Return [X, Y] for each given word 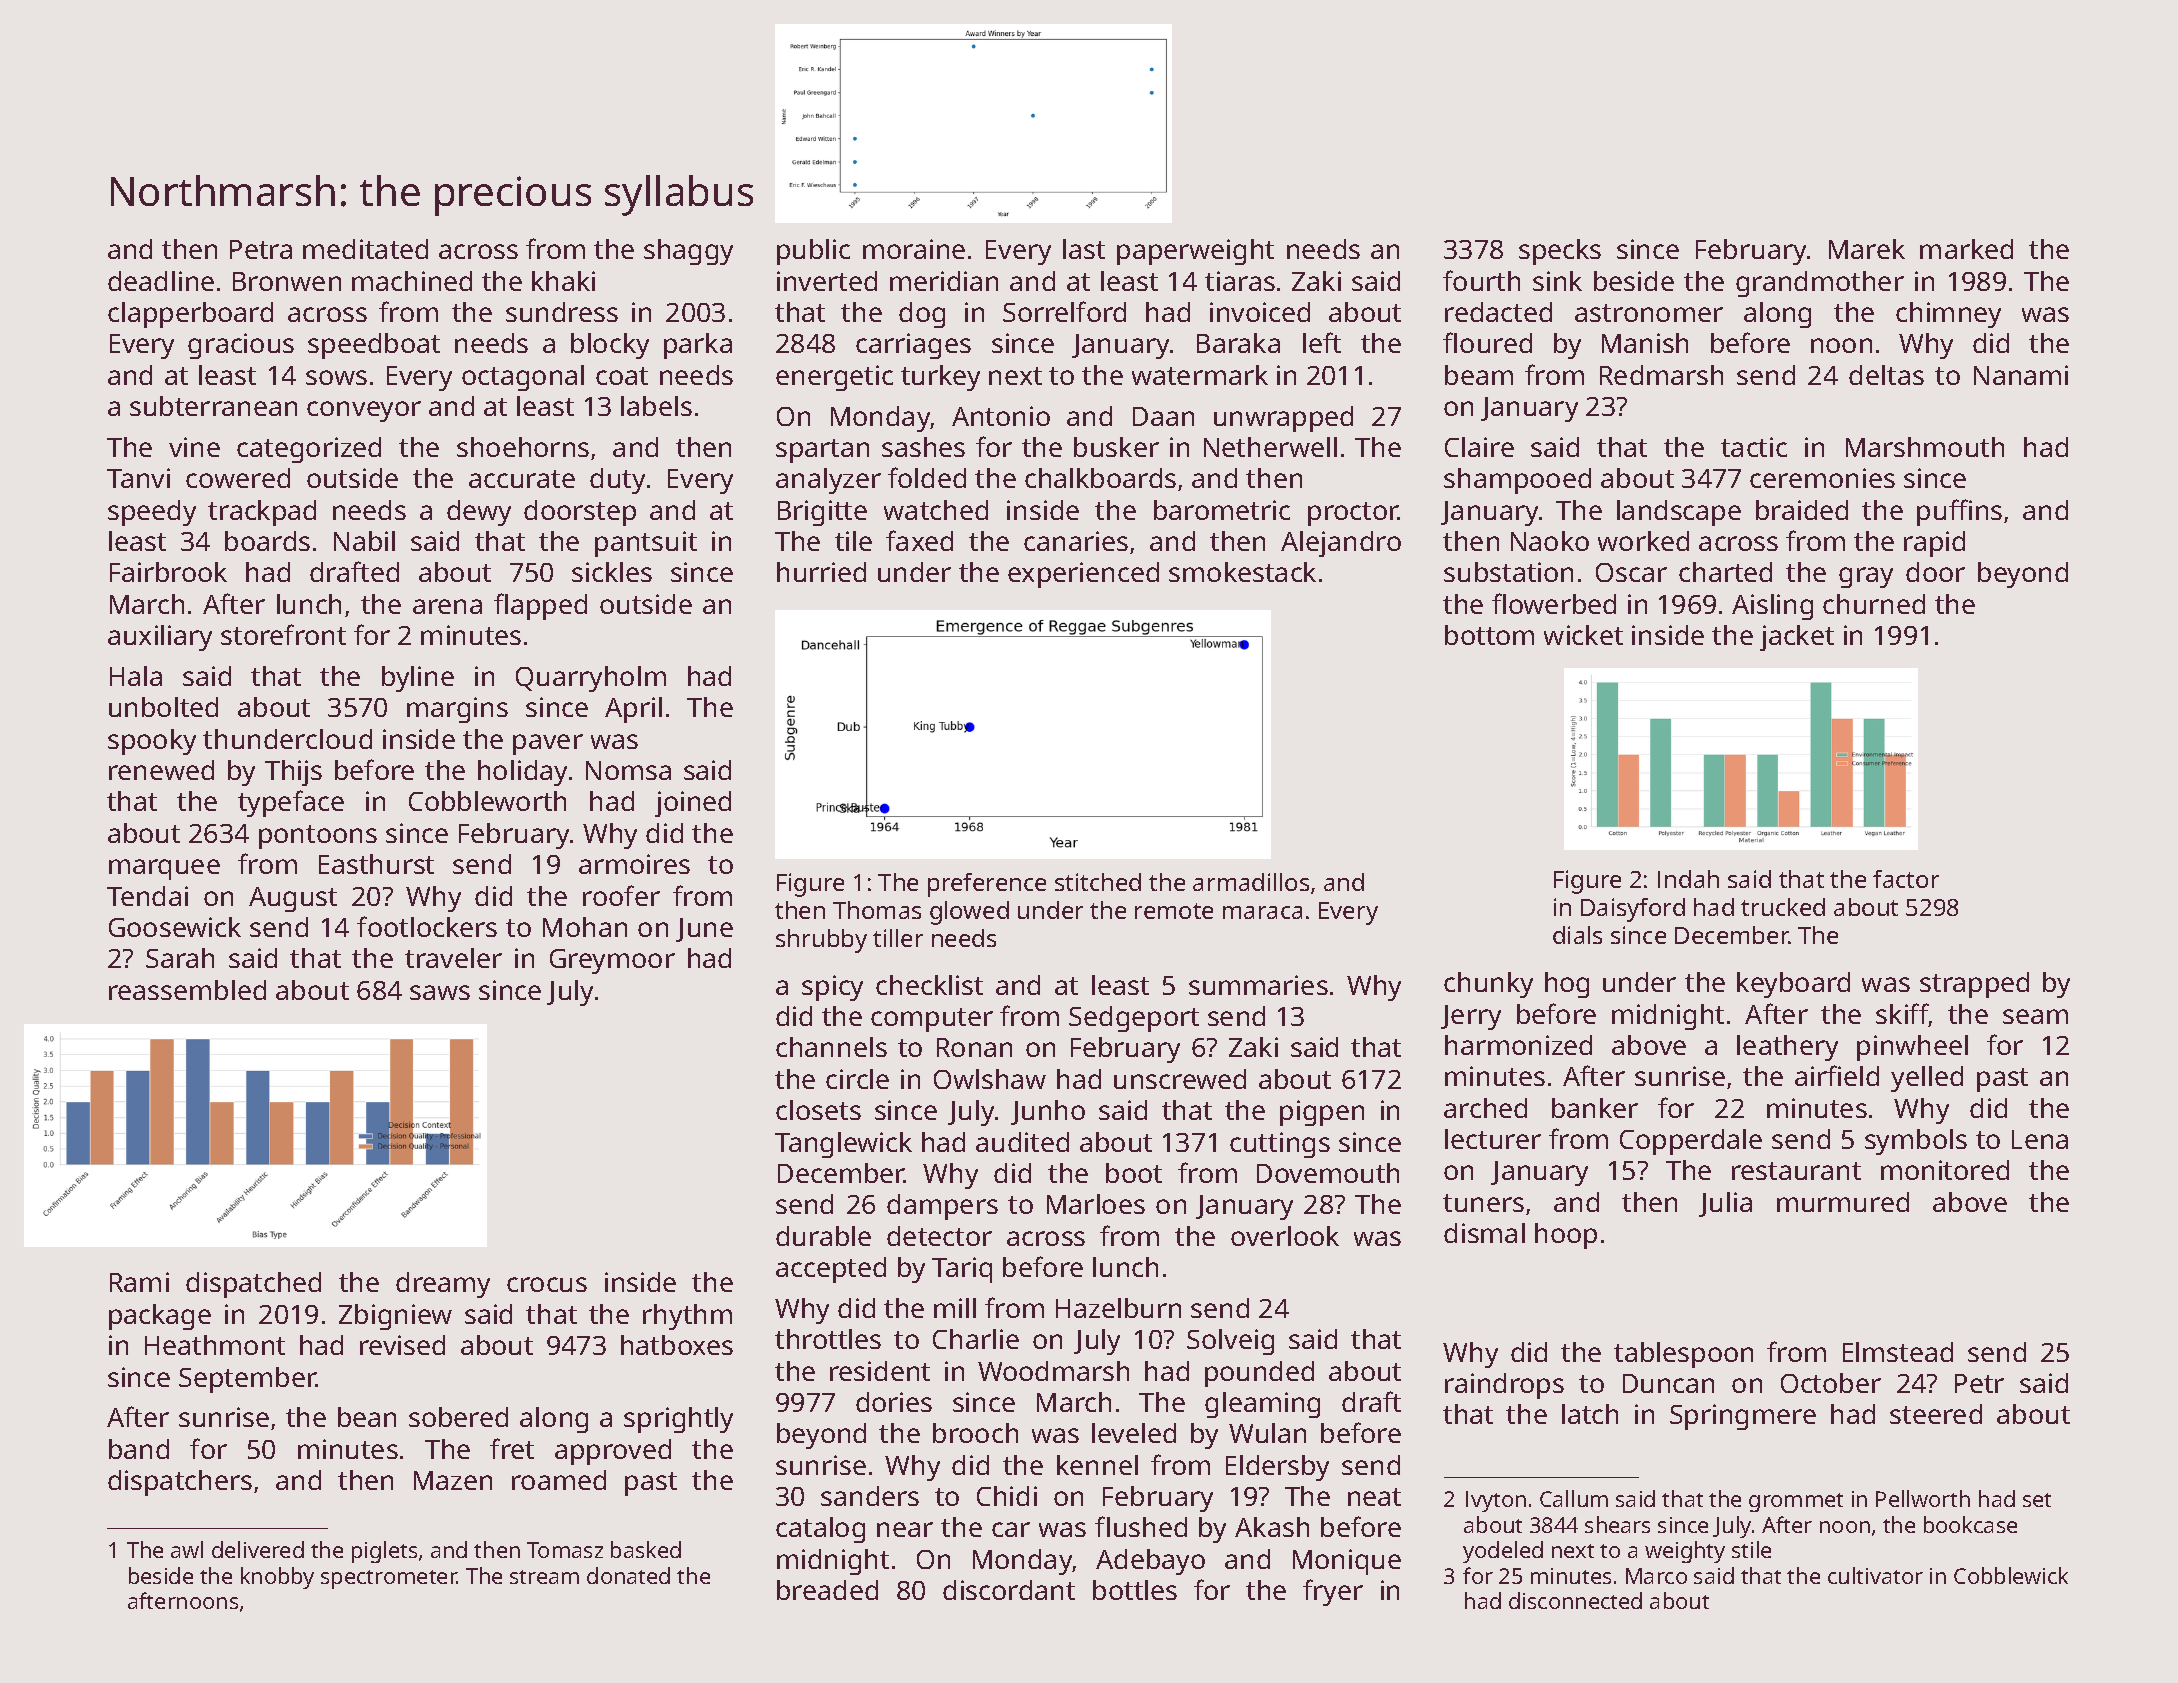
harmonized [1518, 1045]
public [813, 252]
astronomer [1649, 313]
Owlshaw [990, 1079]
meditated [365, 249]
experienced [1083, 575]
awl [187, 1549]
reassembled [187, 990]
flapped [540, 606]
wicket [1583, 635]
